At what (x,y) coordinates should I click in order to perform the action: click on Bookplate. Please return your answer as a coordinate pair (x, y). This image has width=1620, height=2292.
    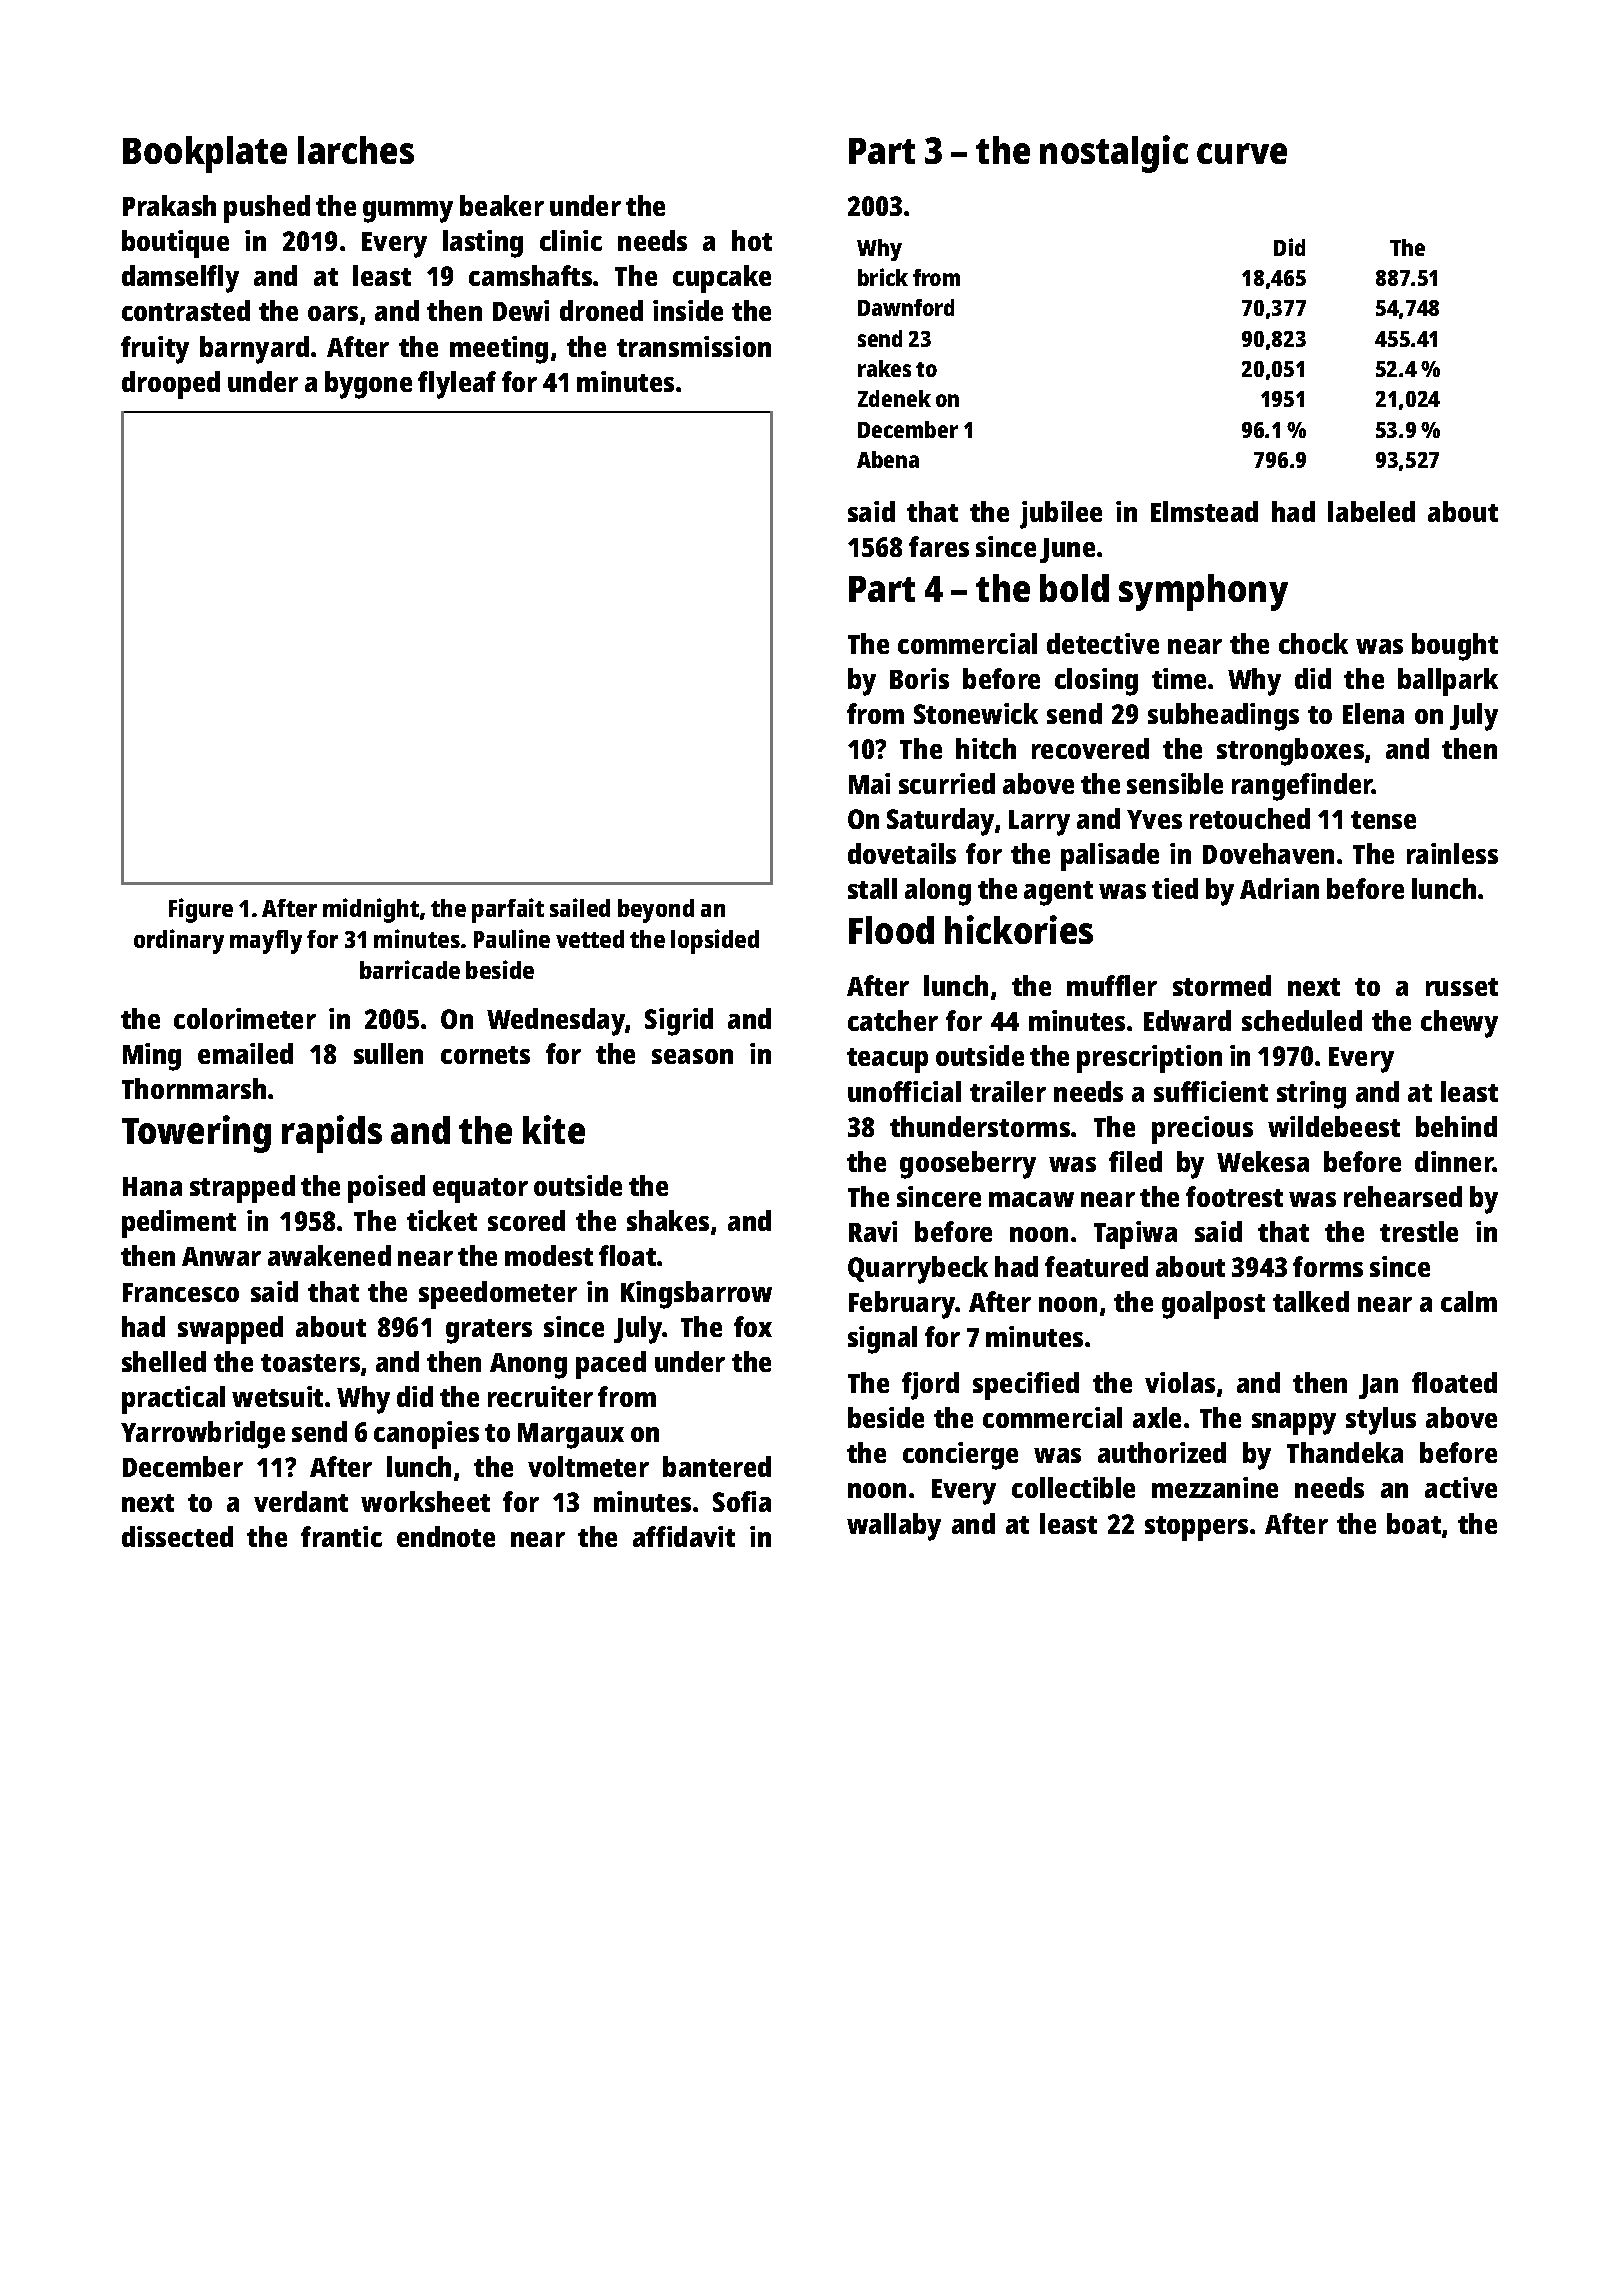
    Looking at the image, I should click on (205, 154).
